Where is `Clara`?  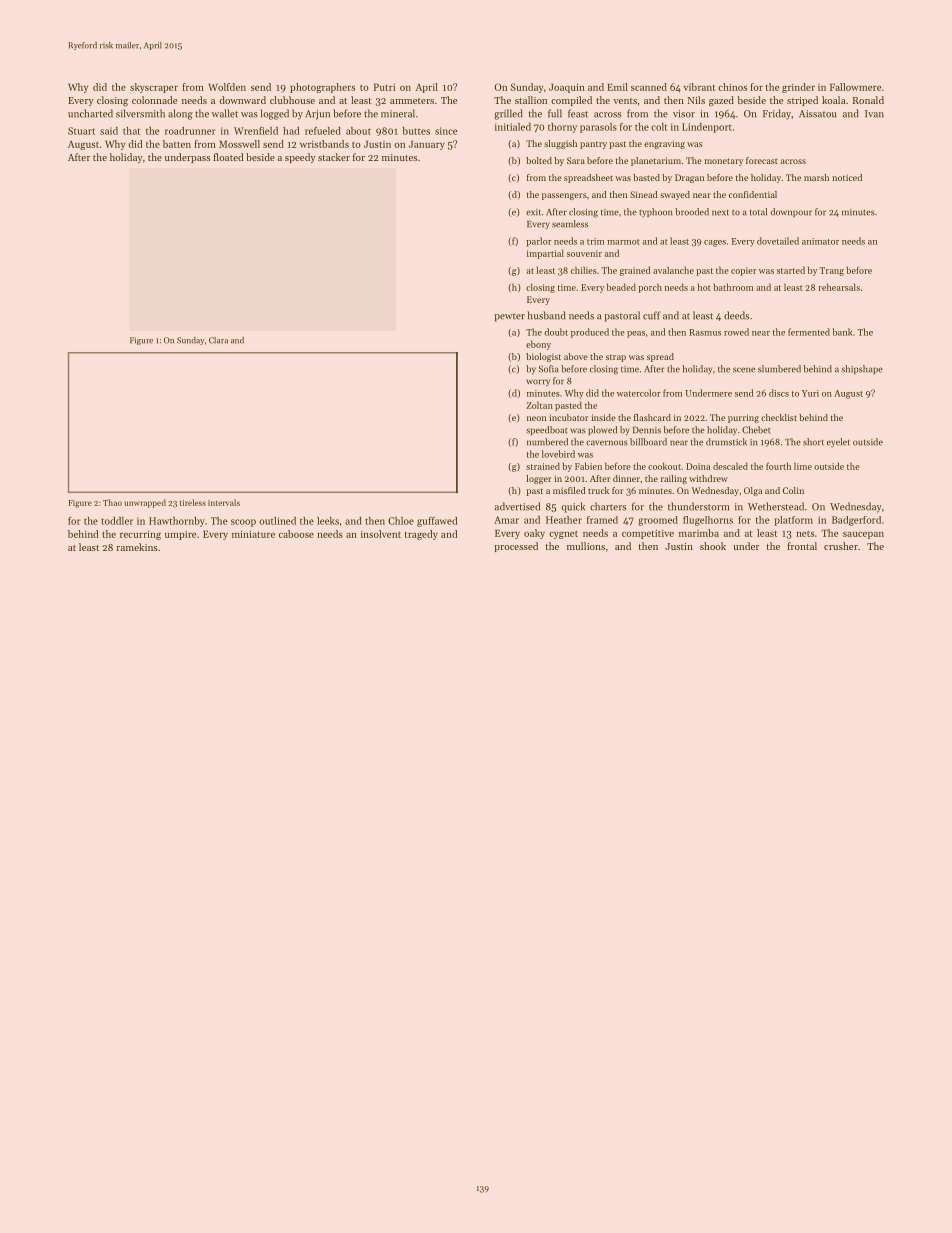 Clara is located at coordinates (218, 340).
